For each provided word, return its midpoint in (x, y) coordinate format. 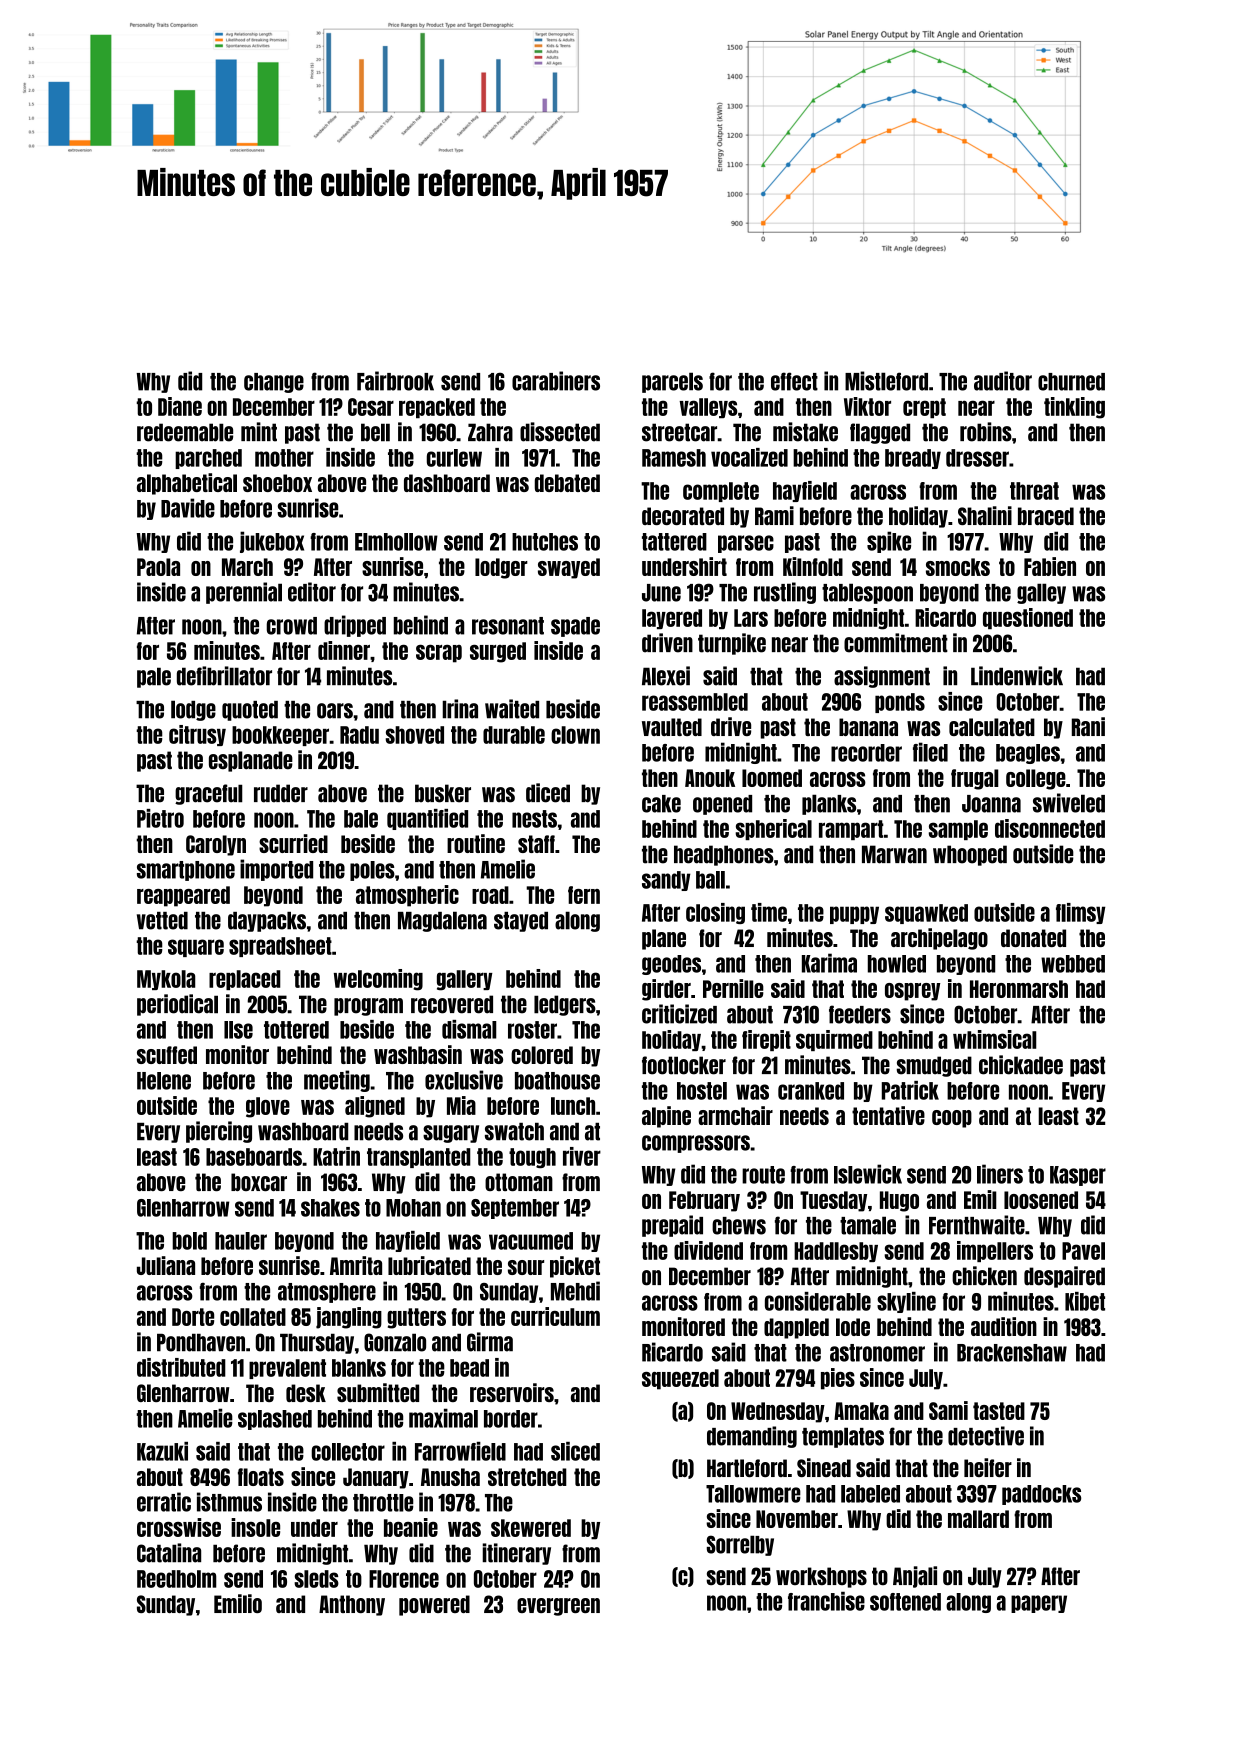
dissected (560, 432)
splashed (275, 1420)
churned (1071, 382)
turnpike (732, 644)
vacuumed (531, 1241)
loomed (772, 778)
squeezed (680, 1379)
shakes (330, 1208)
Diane (180, 406)
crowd (291, 626)
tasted (999, 1411)
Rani (1088, 726)
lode (853, 1327)
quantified (427, 819)
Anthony (352, 1605)
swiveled (1069, 803)
